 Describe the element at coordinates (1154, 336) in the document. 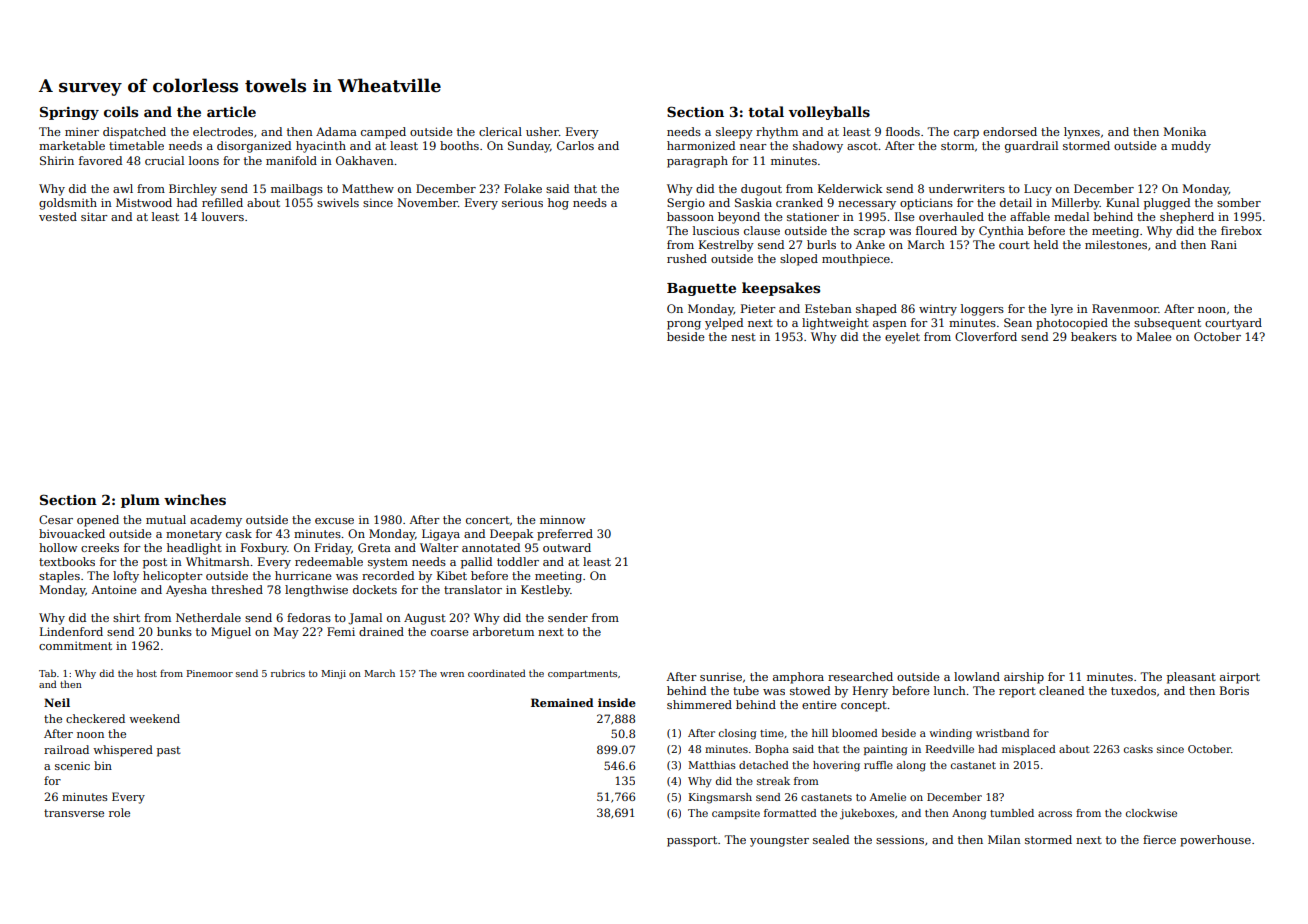

I see `Malee` at that location.
